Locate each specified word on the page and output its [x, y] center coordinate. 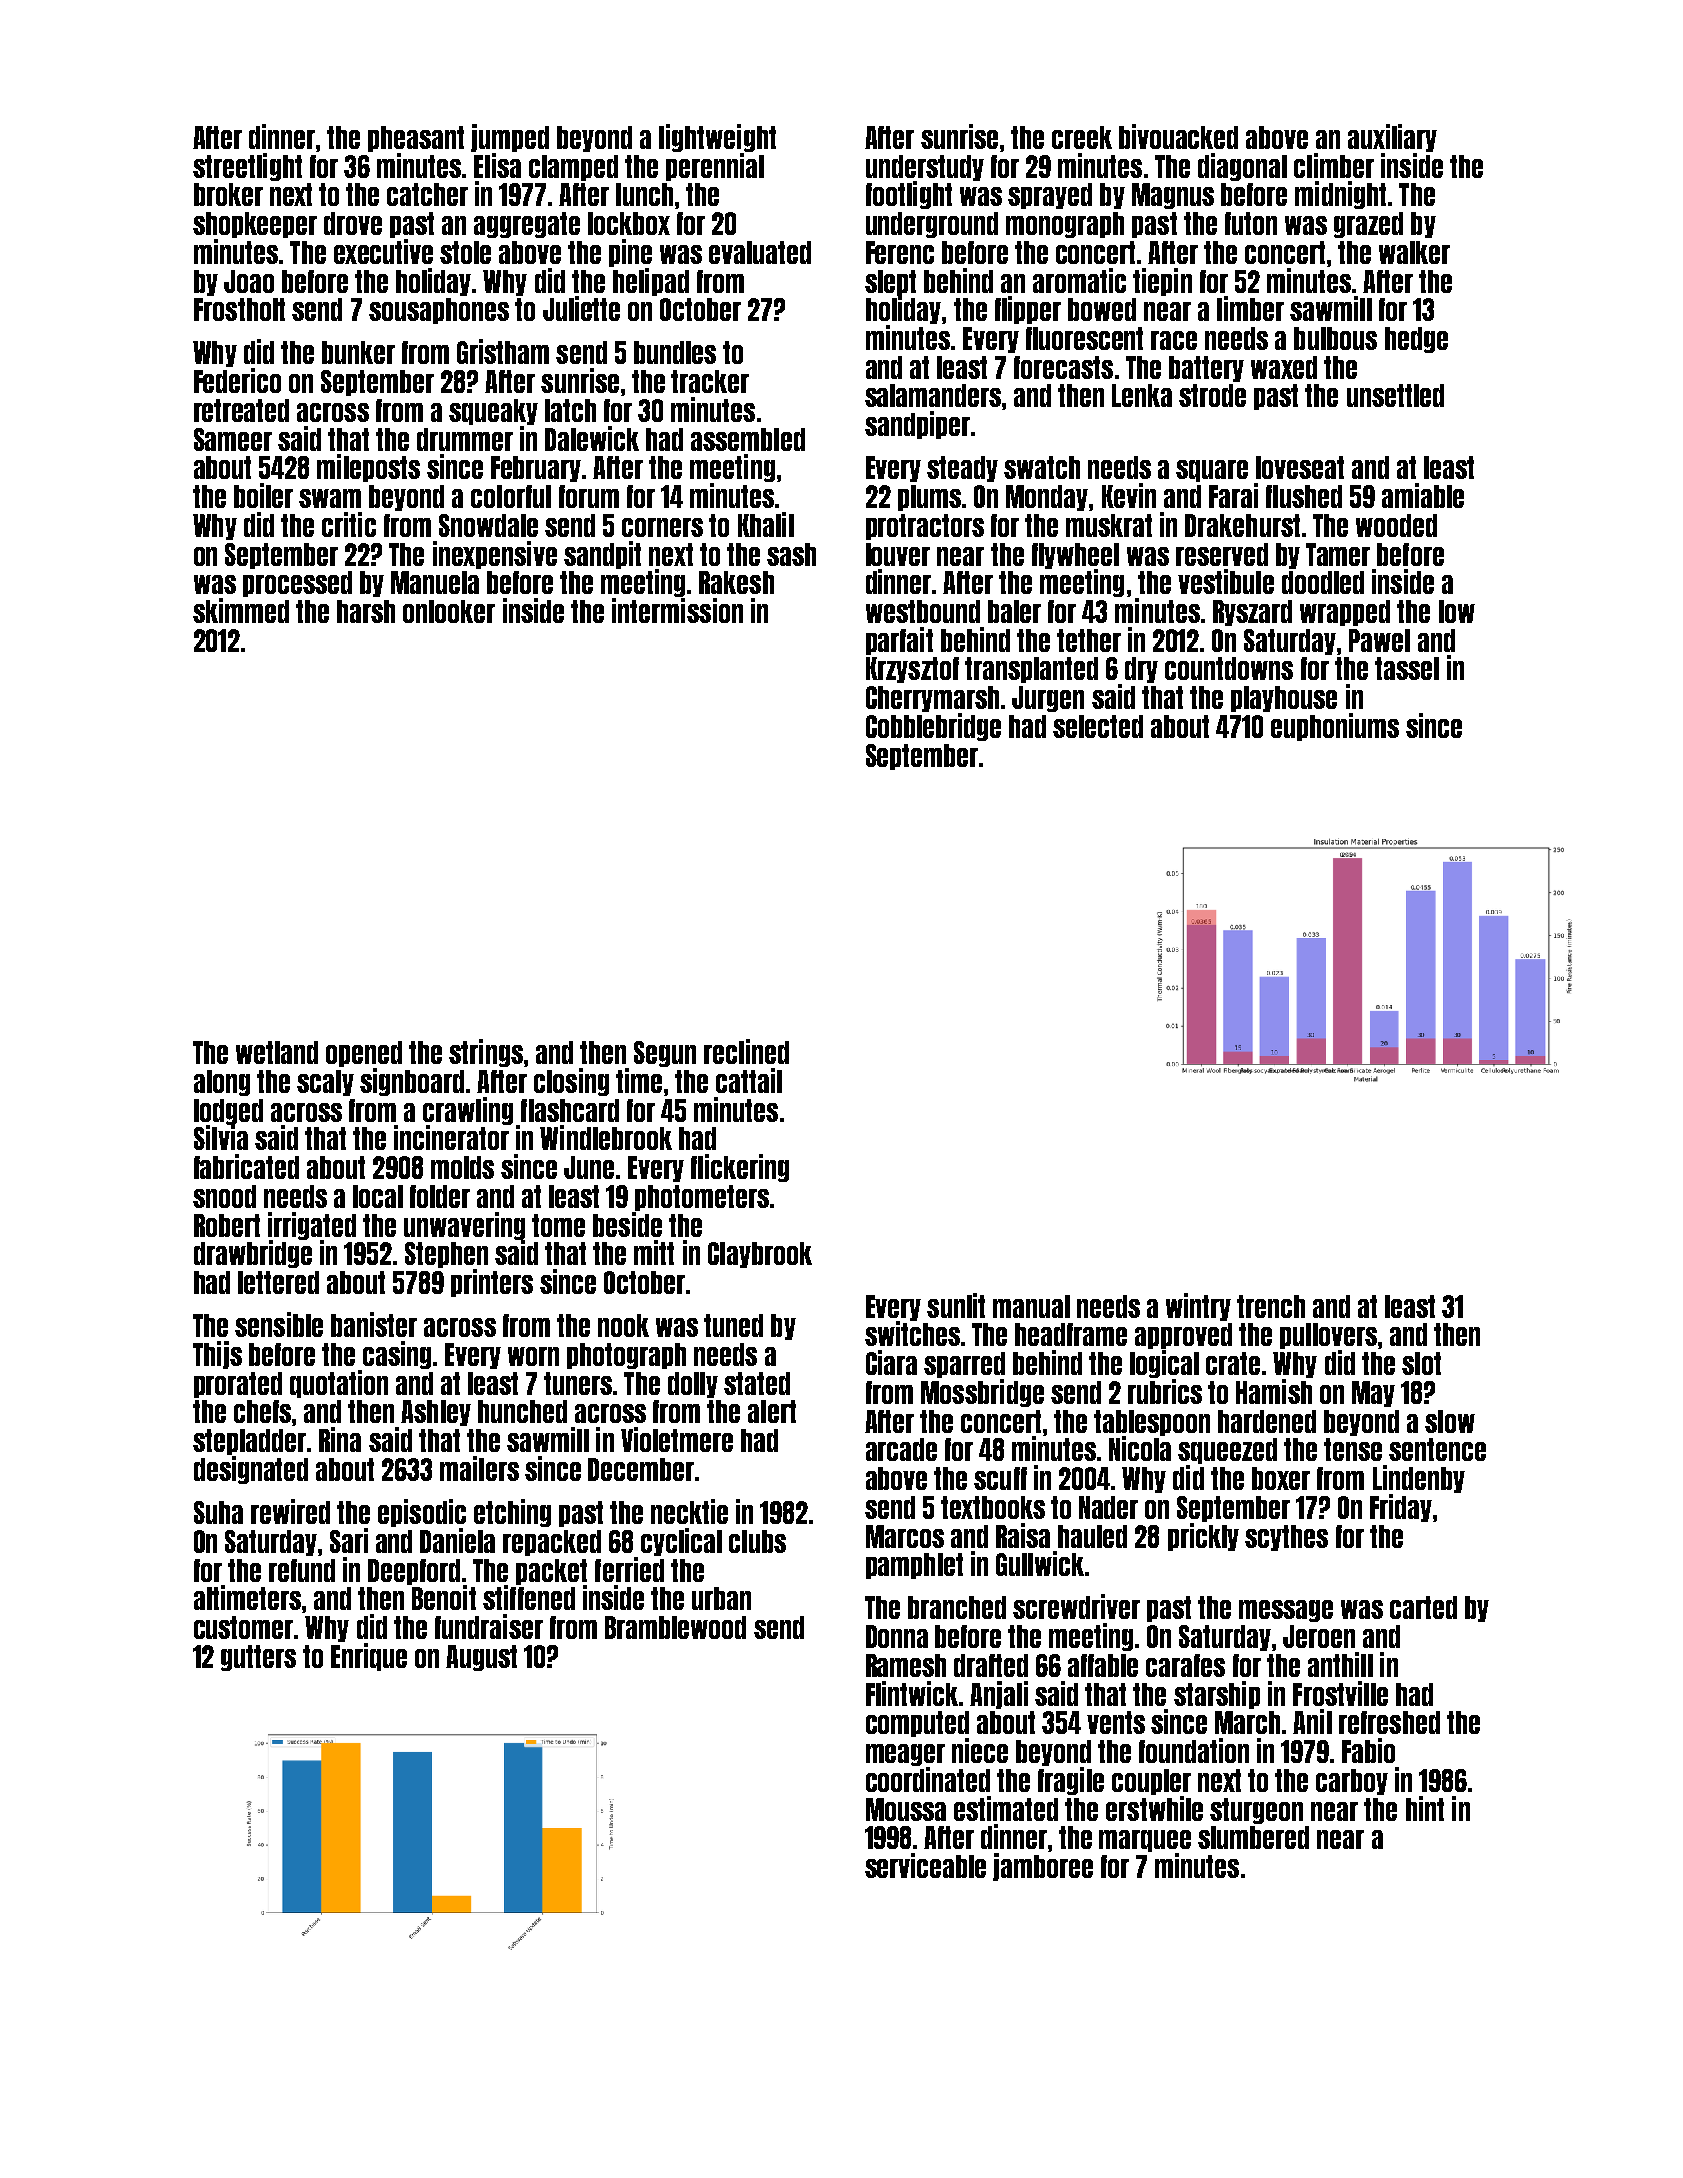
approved [1183, 1336]
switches [912, 1334]
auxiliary [1392, 138]
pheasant [416, 139]
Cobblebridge [933, 727]
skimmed [241, 610]
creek [1082, 137]
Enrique [369, 1657]
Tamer [1338, 554]
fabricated [246, 1166]
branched [957, 1607]
